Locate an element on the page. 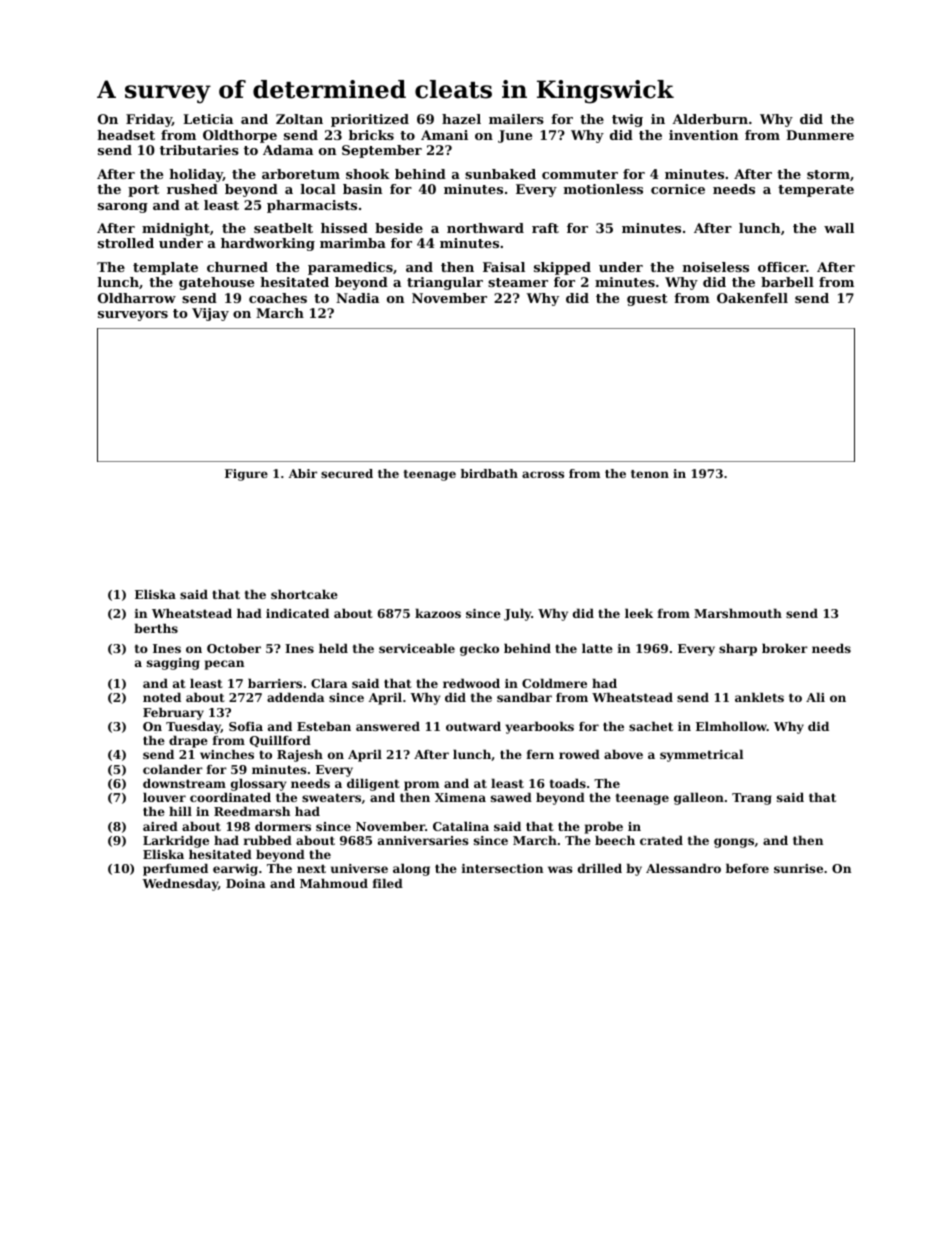 The width and height of the document is (952, 1233). coaches is located at coordinates (278, 298).
